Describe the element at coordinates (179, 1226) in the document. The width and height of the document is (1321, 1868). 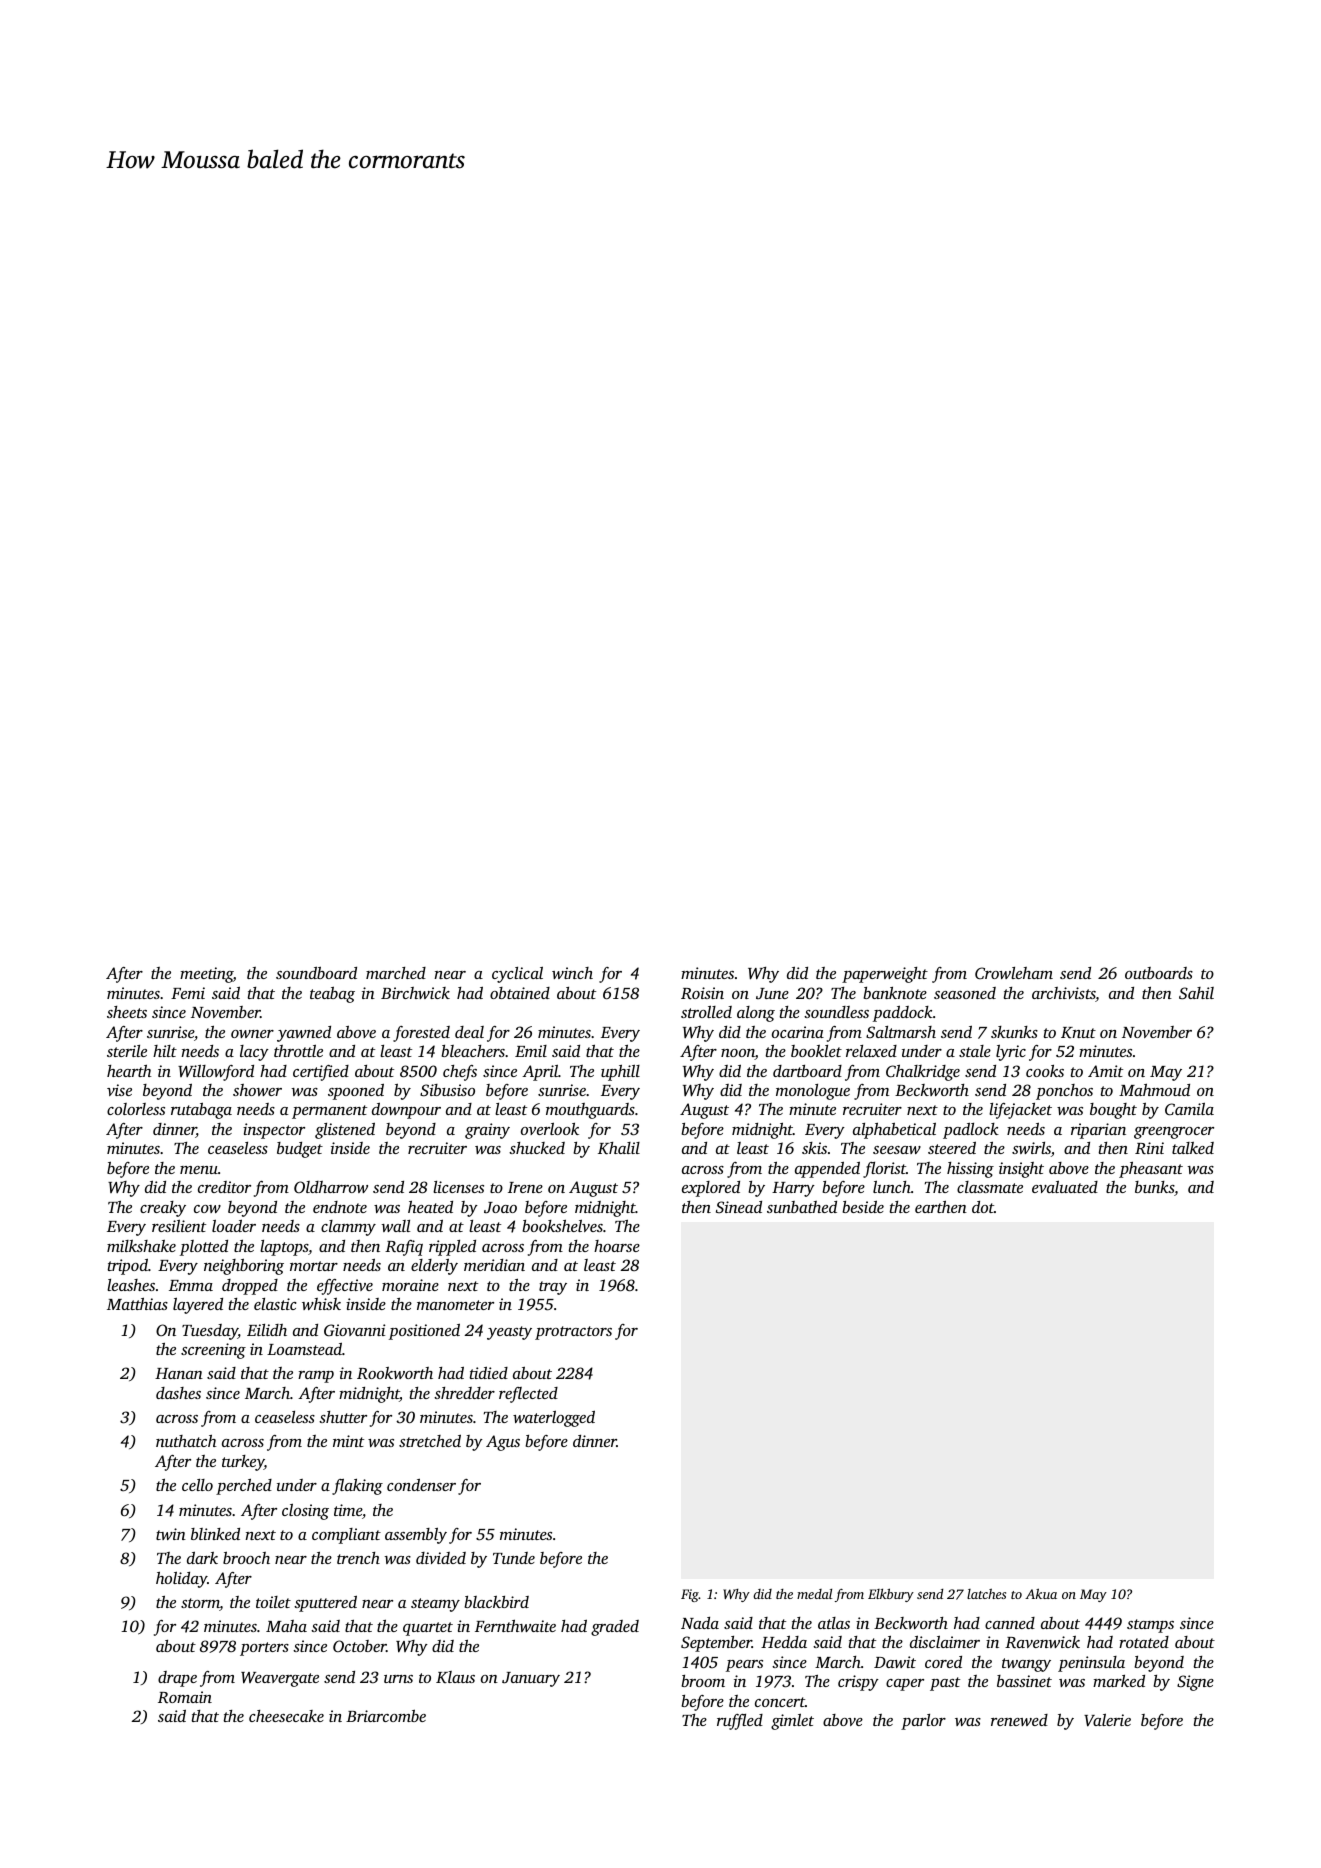
I see `resilient` at that location.
